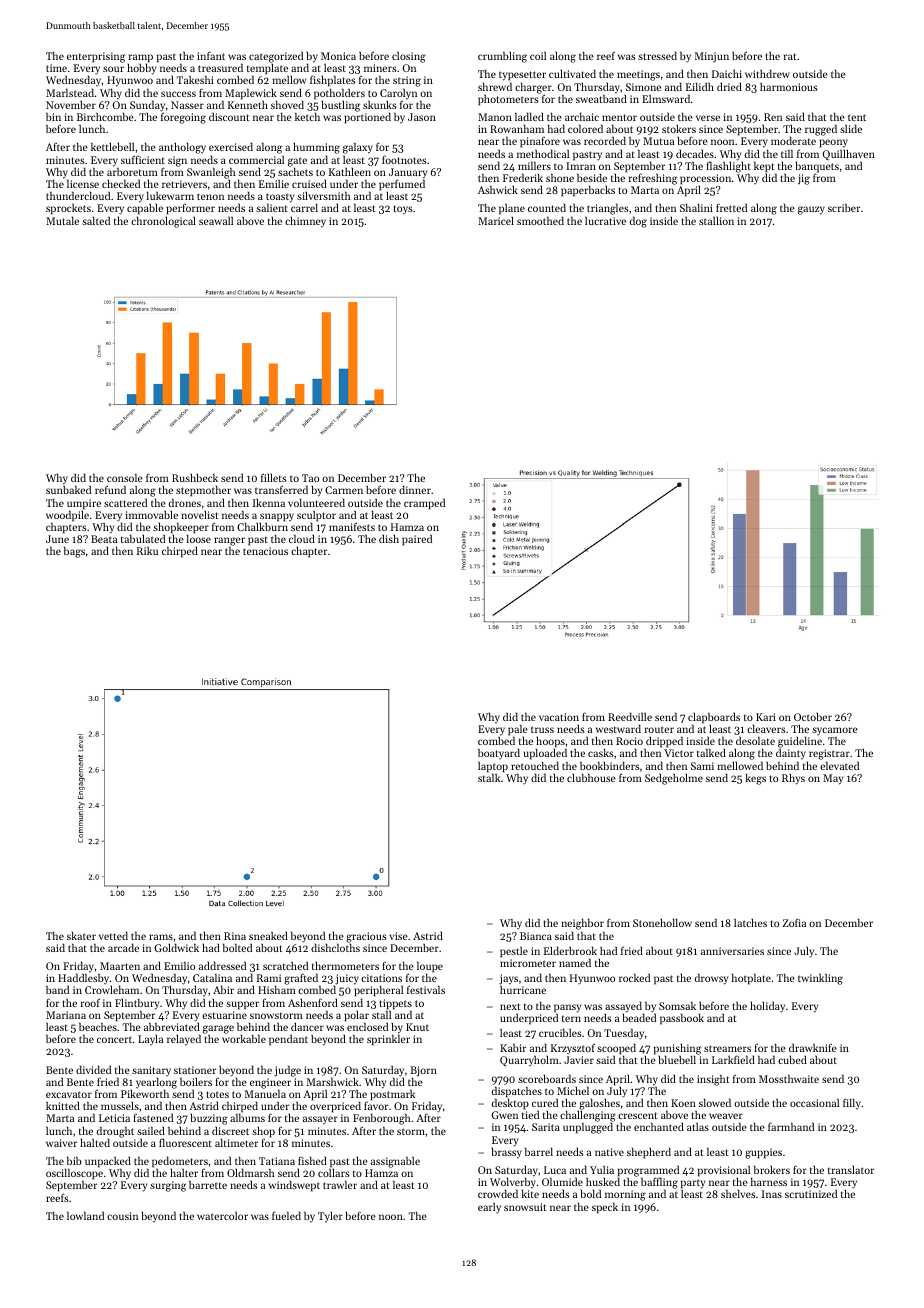  Describe the element at coordinates (81, 935) in the page. I see `skater` at that location.
